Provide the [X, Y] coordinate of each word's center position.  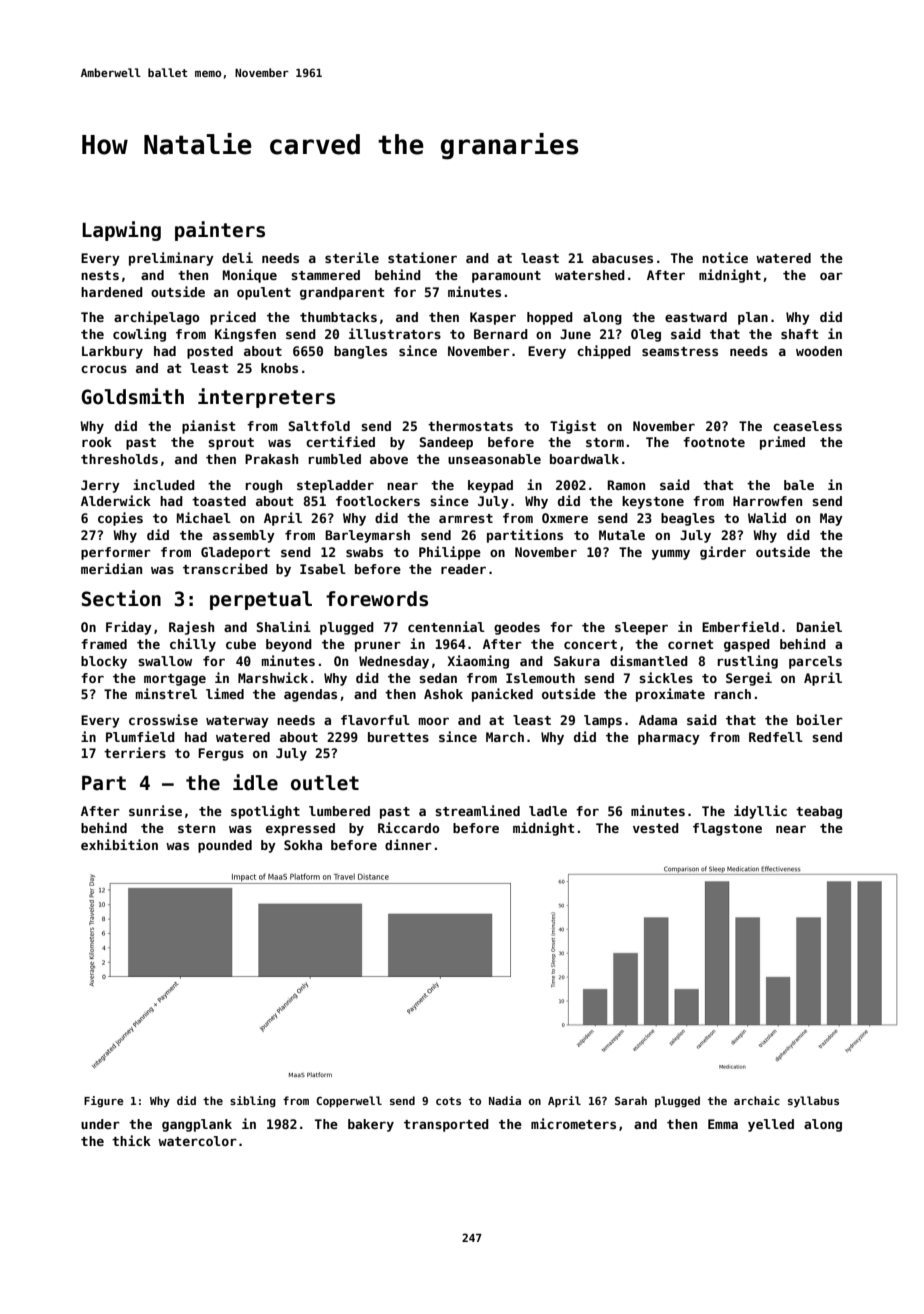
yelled [771, 1125]
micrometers [573, 1123]
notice [725, 257]
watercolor [197, 1141]
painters [220, 231]
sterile [352, 257]
